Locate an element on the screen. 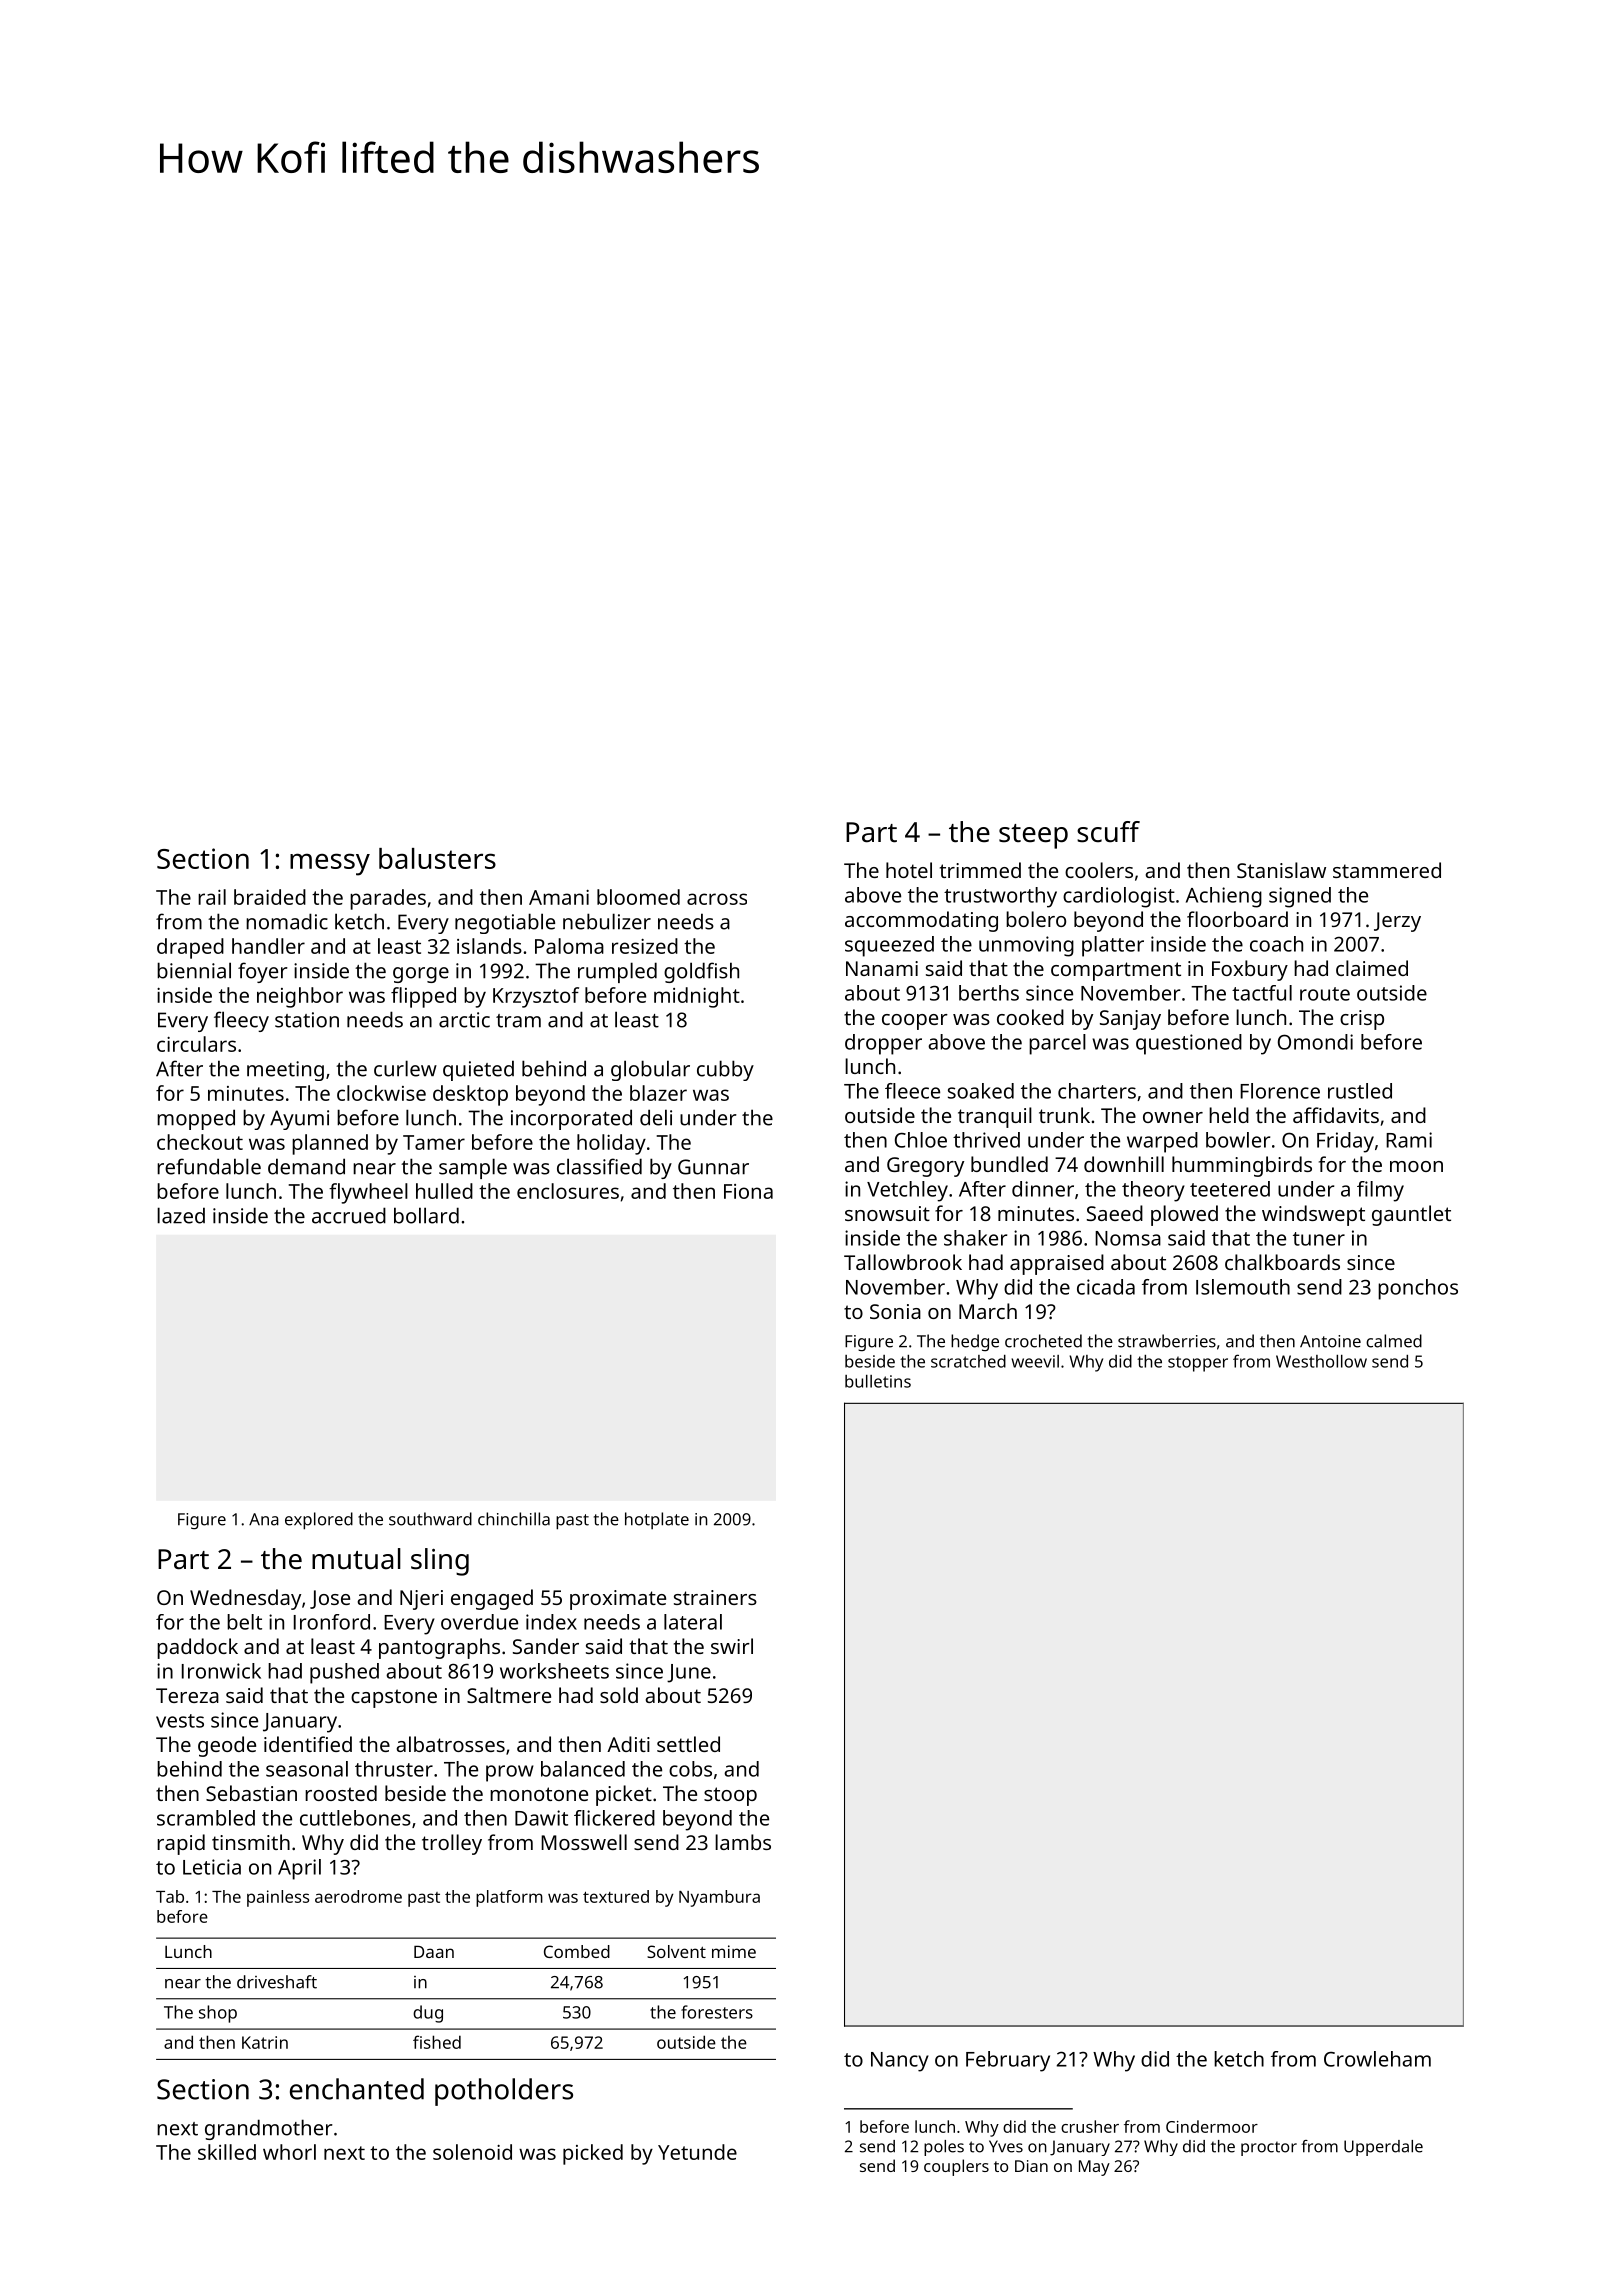  Crowleham is located at coordinates (1377, 2059).
